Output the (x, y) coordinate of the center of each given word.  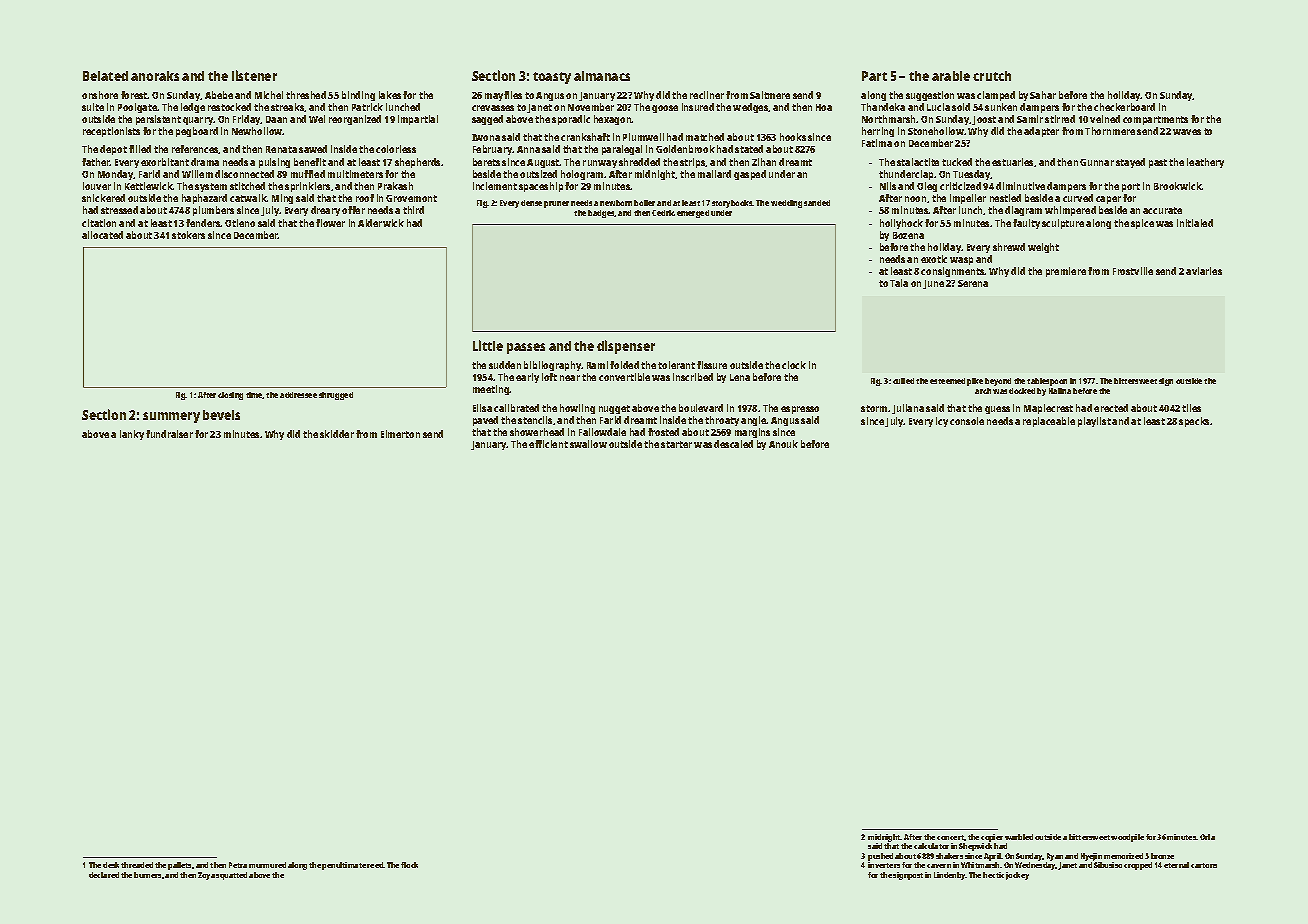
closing (230, 396)
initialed (1195, 223)
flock (409, 865)
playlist (1094, 422)
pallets (179, 866)
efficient (548, 444)
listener (254, 75)
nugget (614, 409)
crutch (992, 76)
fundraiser (169, 434)
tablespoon (1047, 382)
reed (375, 865)
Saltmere (770, 95)
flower (330, 223)
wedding (786, 204)
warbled (1019, 837)
